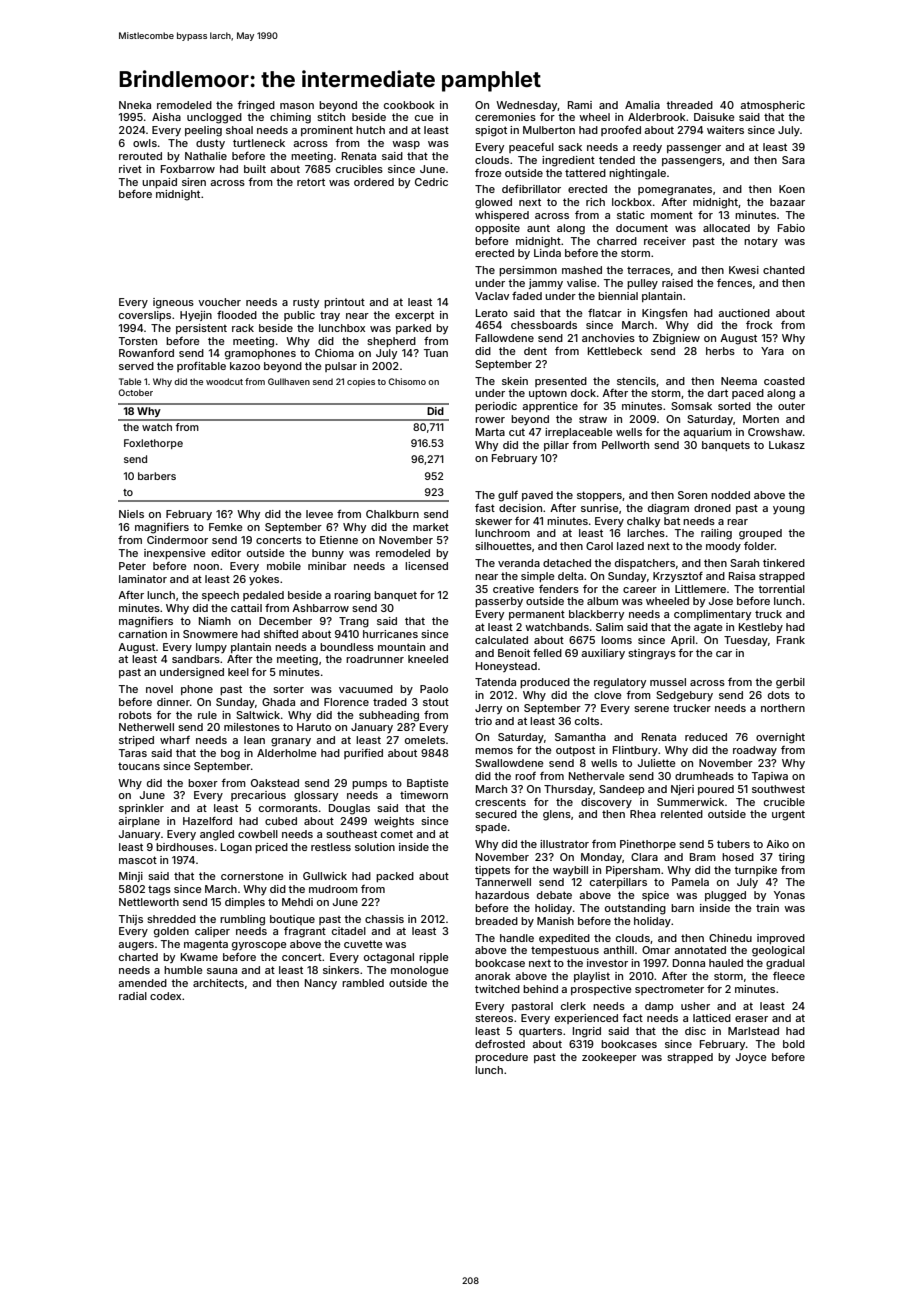  What do you see at coordinates (742, 576) in the screenshot?
I see `Raisa` at bounding box center [742, 576].
